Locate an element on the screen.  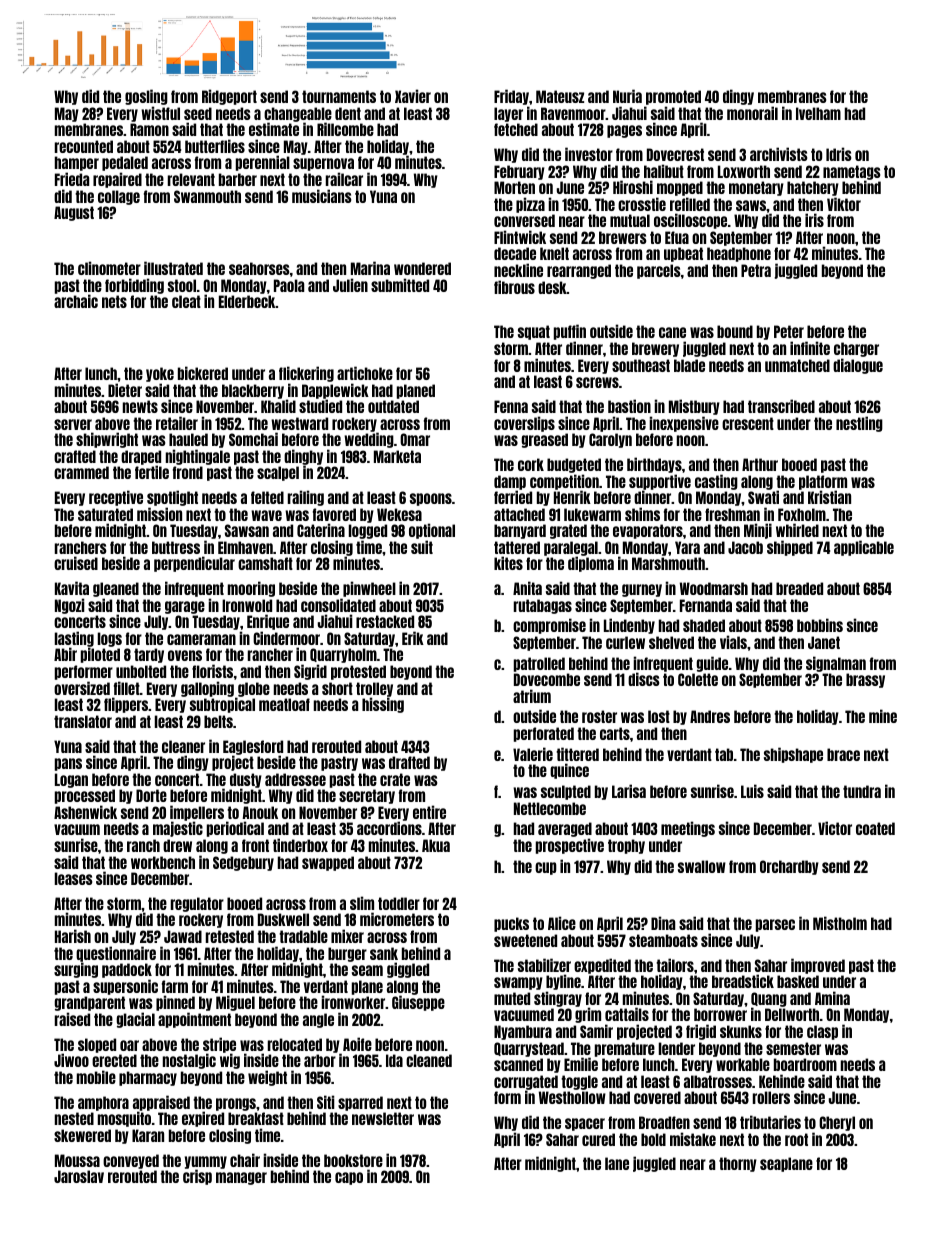
Ridgeport is located at coordinates (229, 97).
